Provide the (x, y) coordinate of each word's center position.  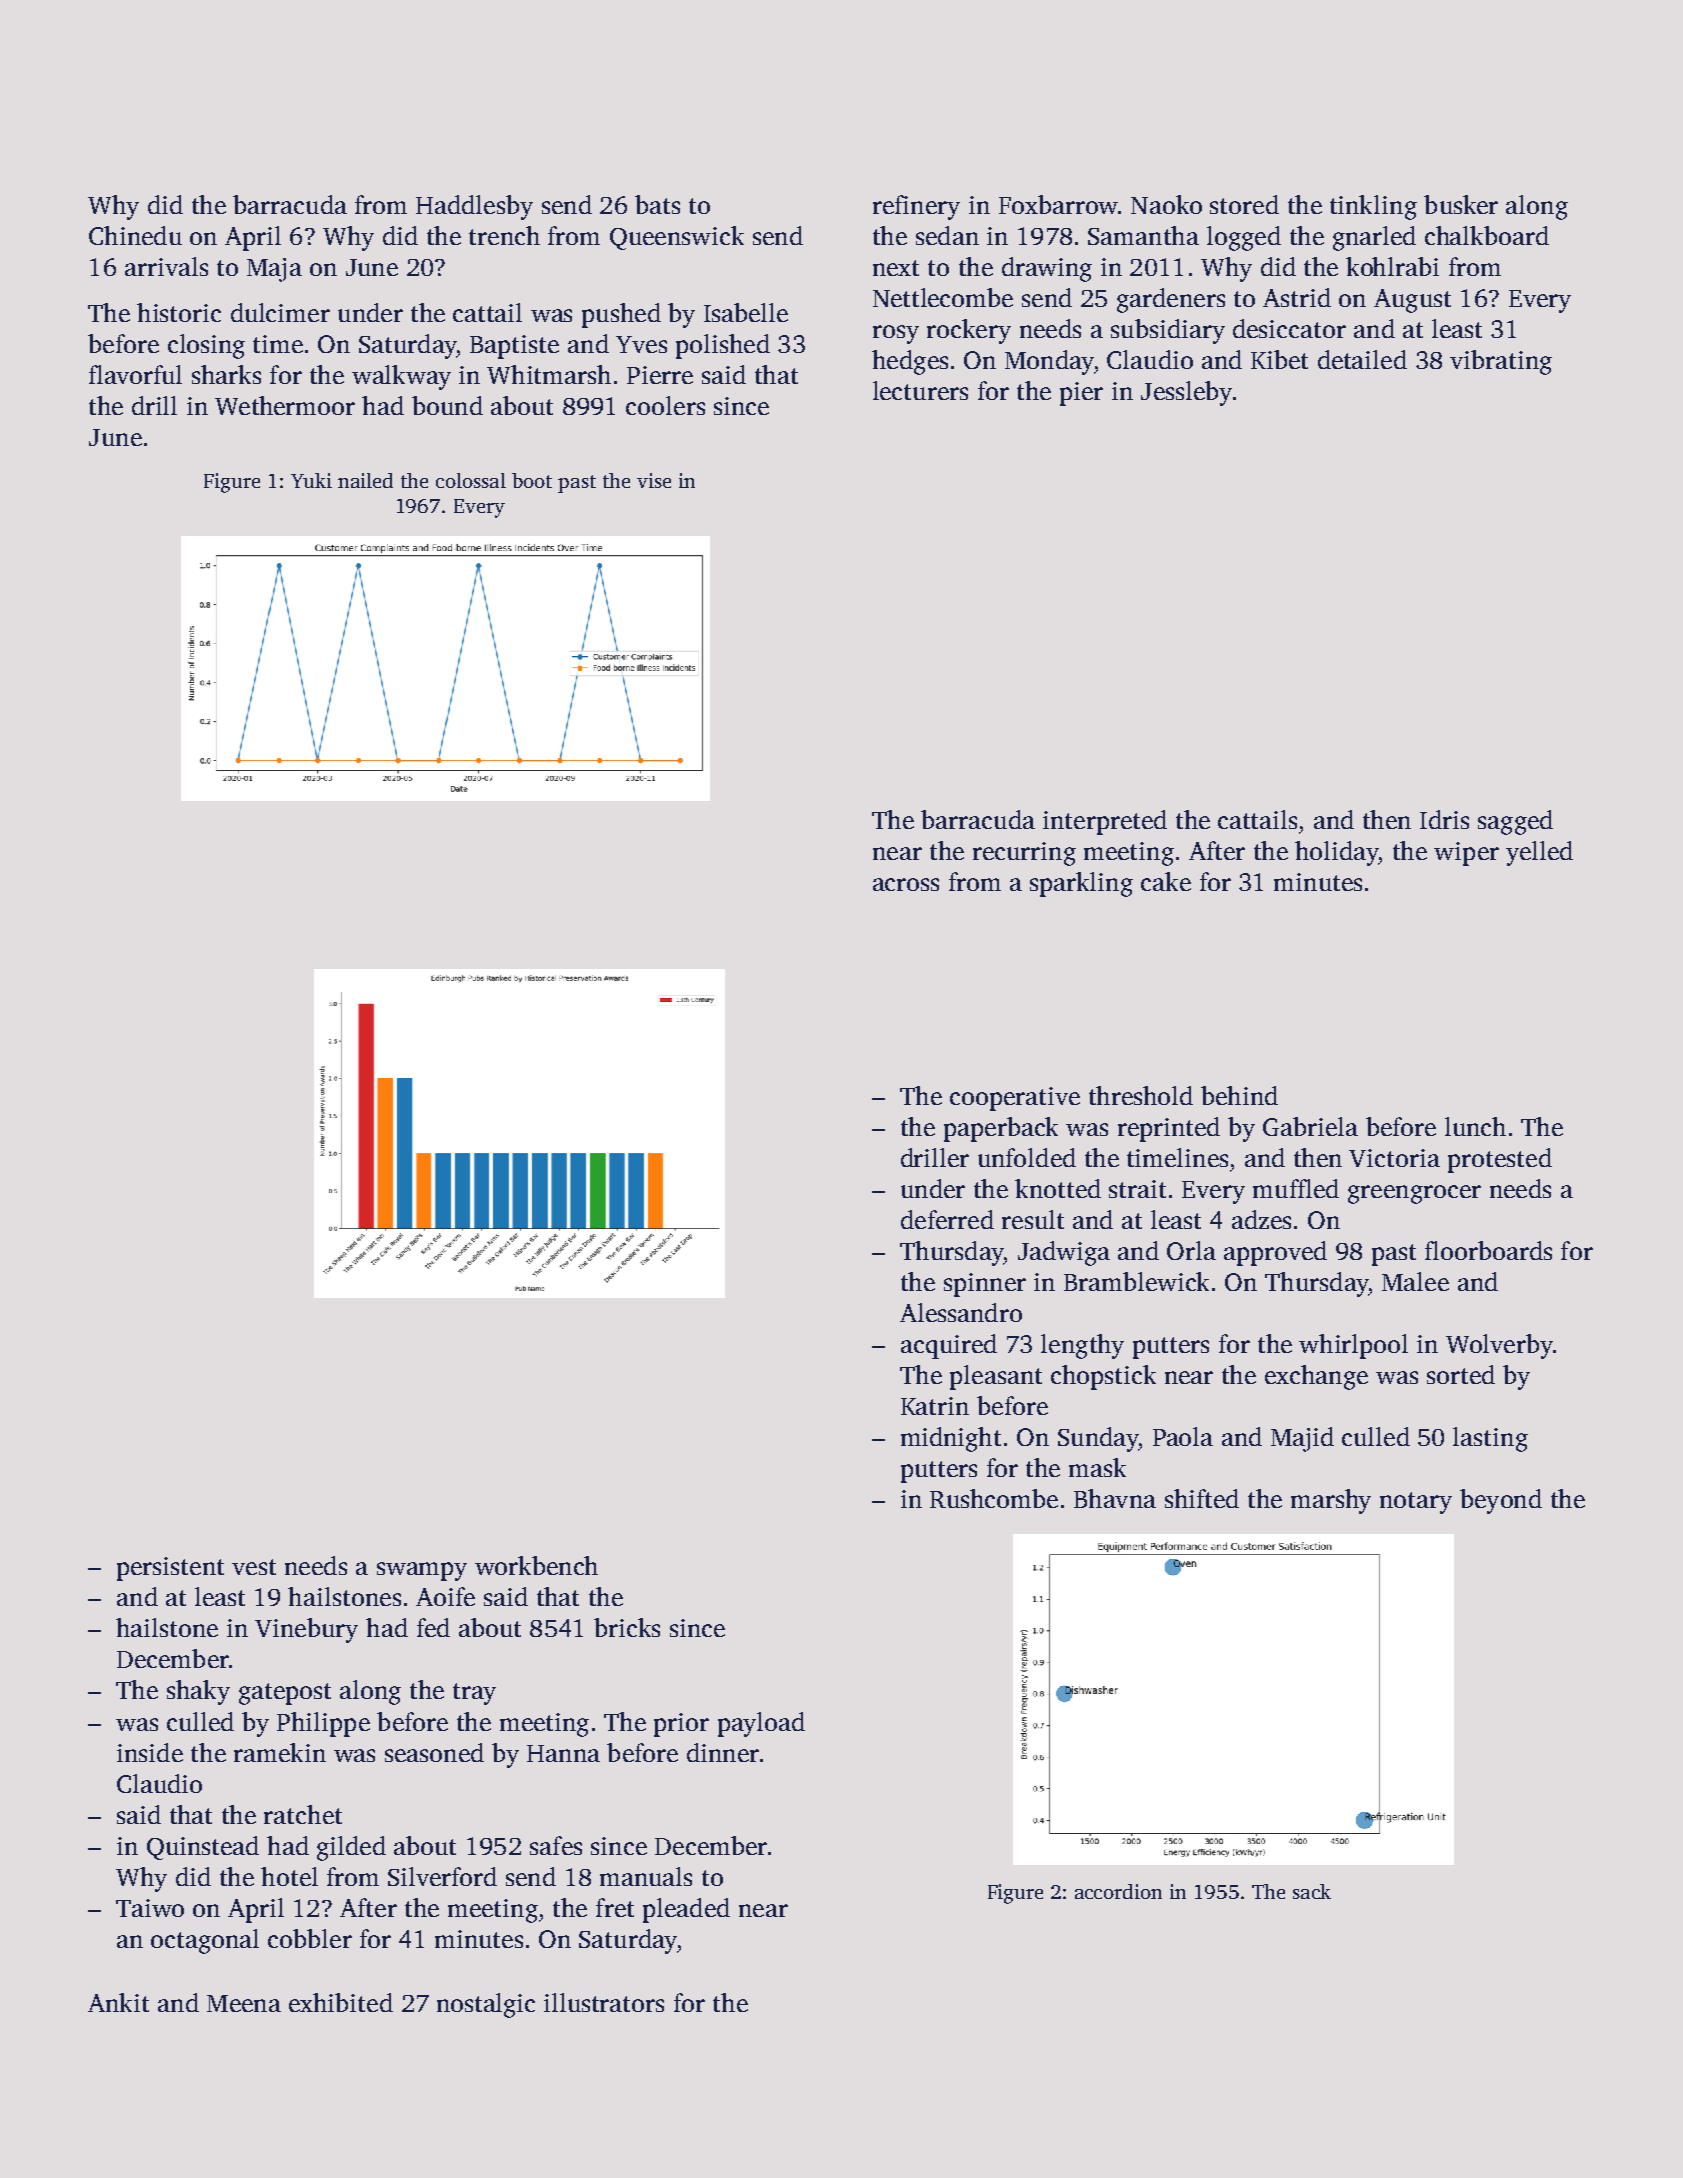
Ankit (118, 2002)
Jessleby (1186, 393)
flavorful (135, 374)
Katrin (935, 1406)
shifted (1202, 1498)
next (896, 268)
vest (254, 1567)
